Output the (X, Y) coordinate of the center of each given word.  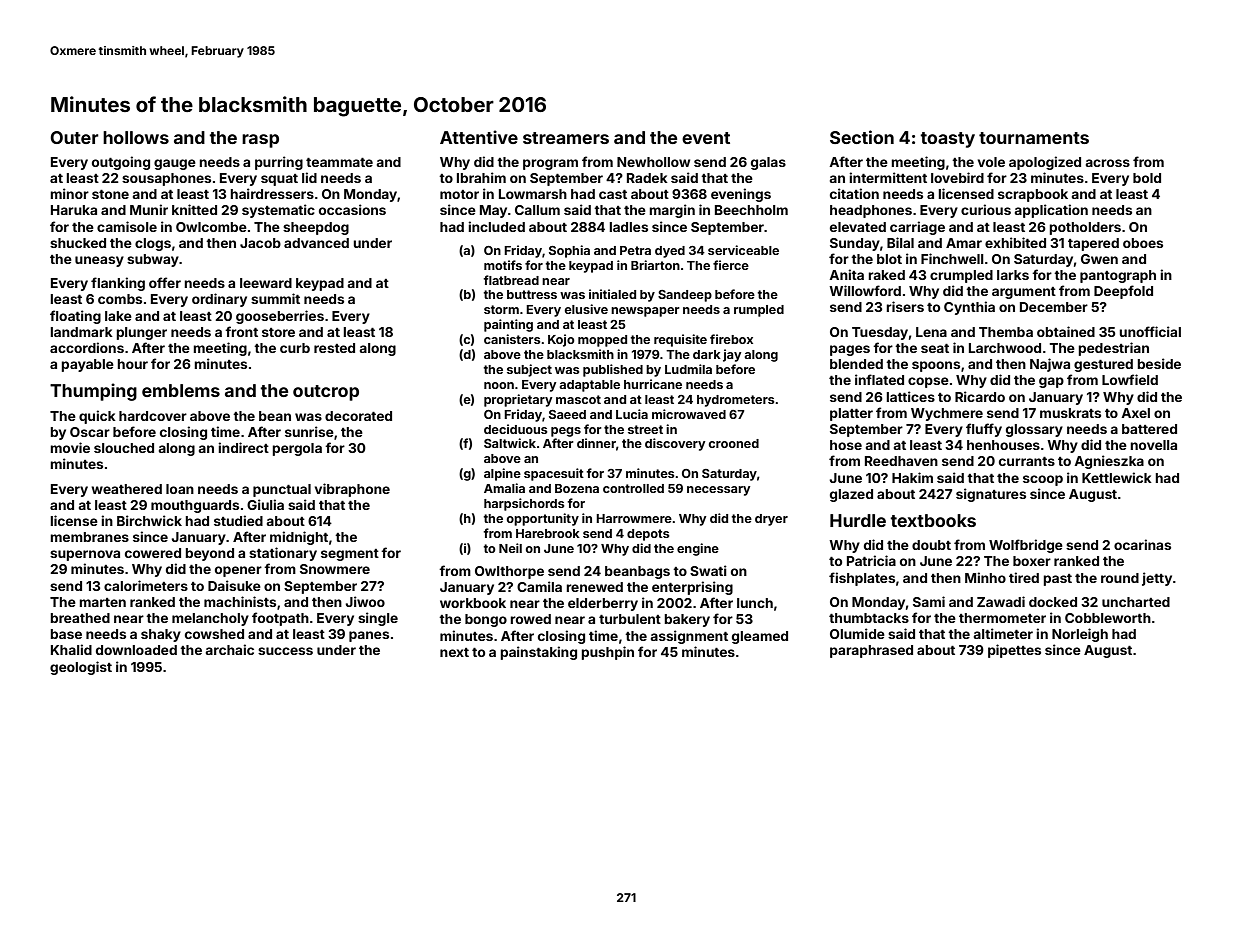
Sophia (569, 251)
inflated (879, 379)
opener (238, 571)
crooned (733, 443)
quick (97, 417)
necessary (718, 491)
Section (862, 137)
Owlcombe (211, 227)
